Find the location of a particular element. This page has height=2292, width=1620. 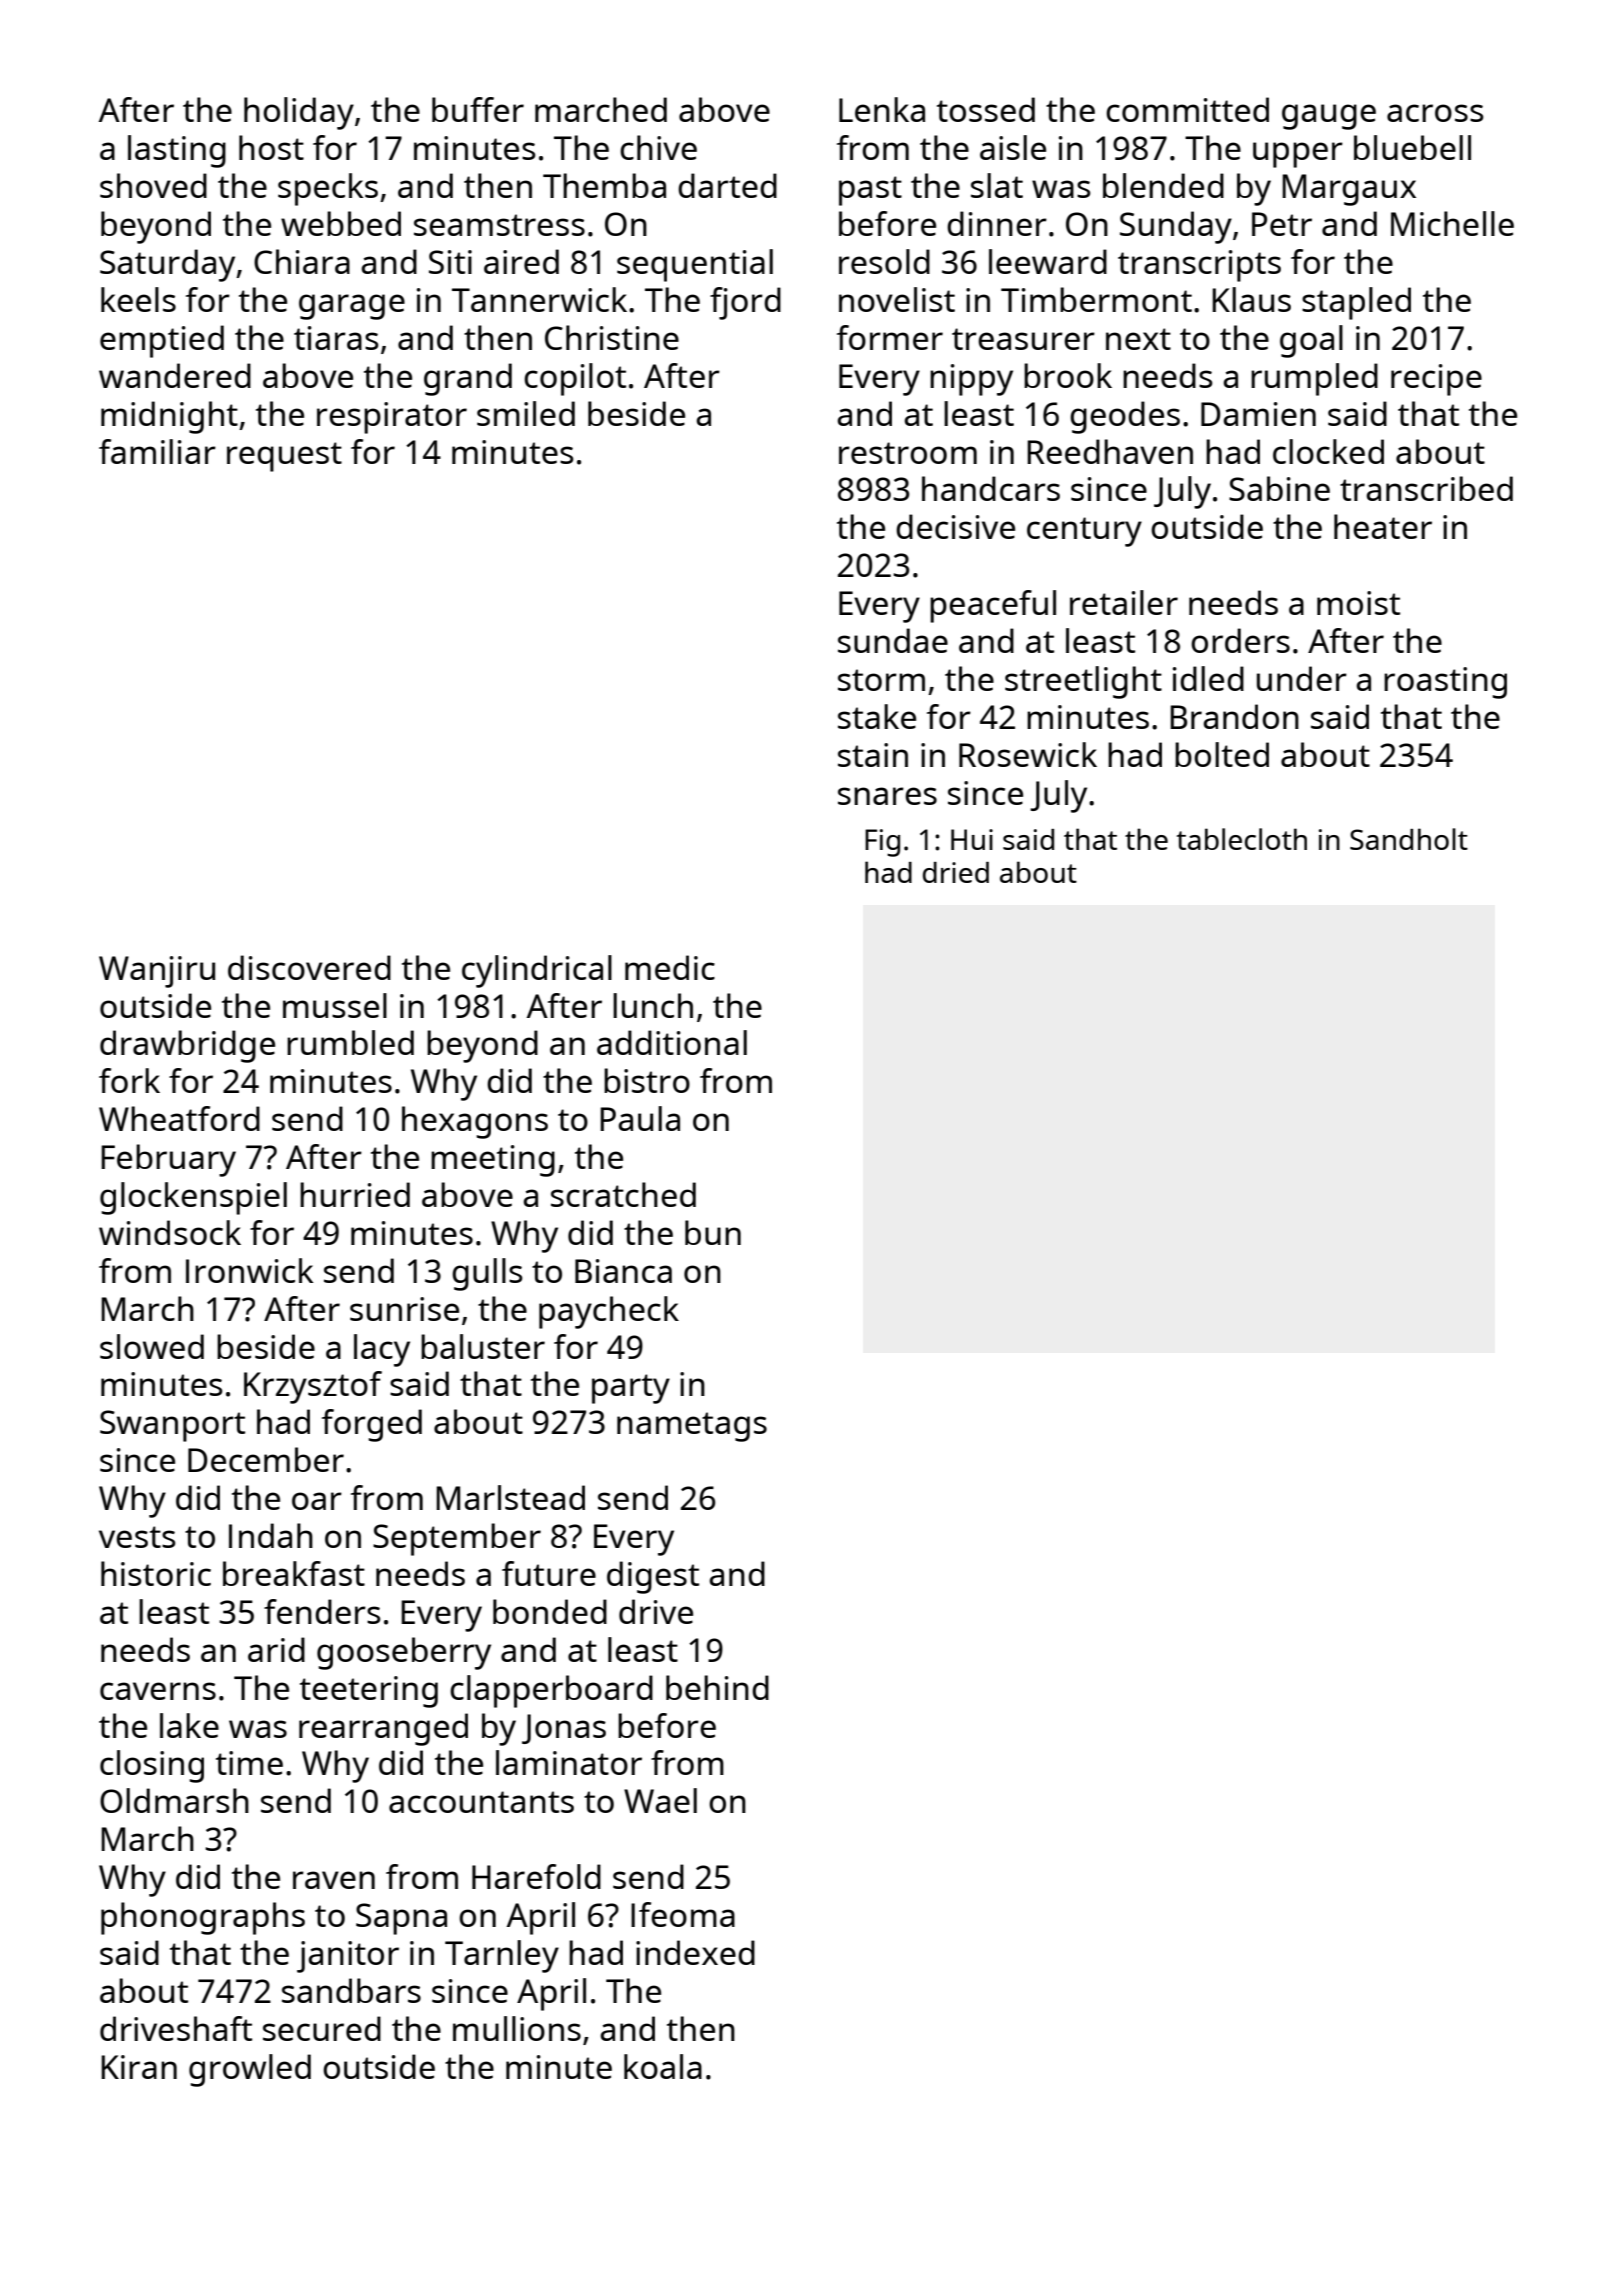

roasting is located at coordinates (1445, 683).
